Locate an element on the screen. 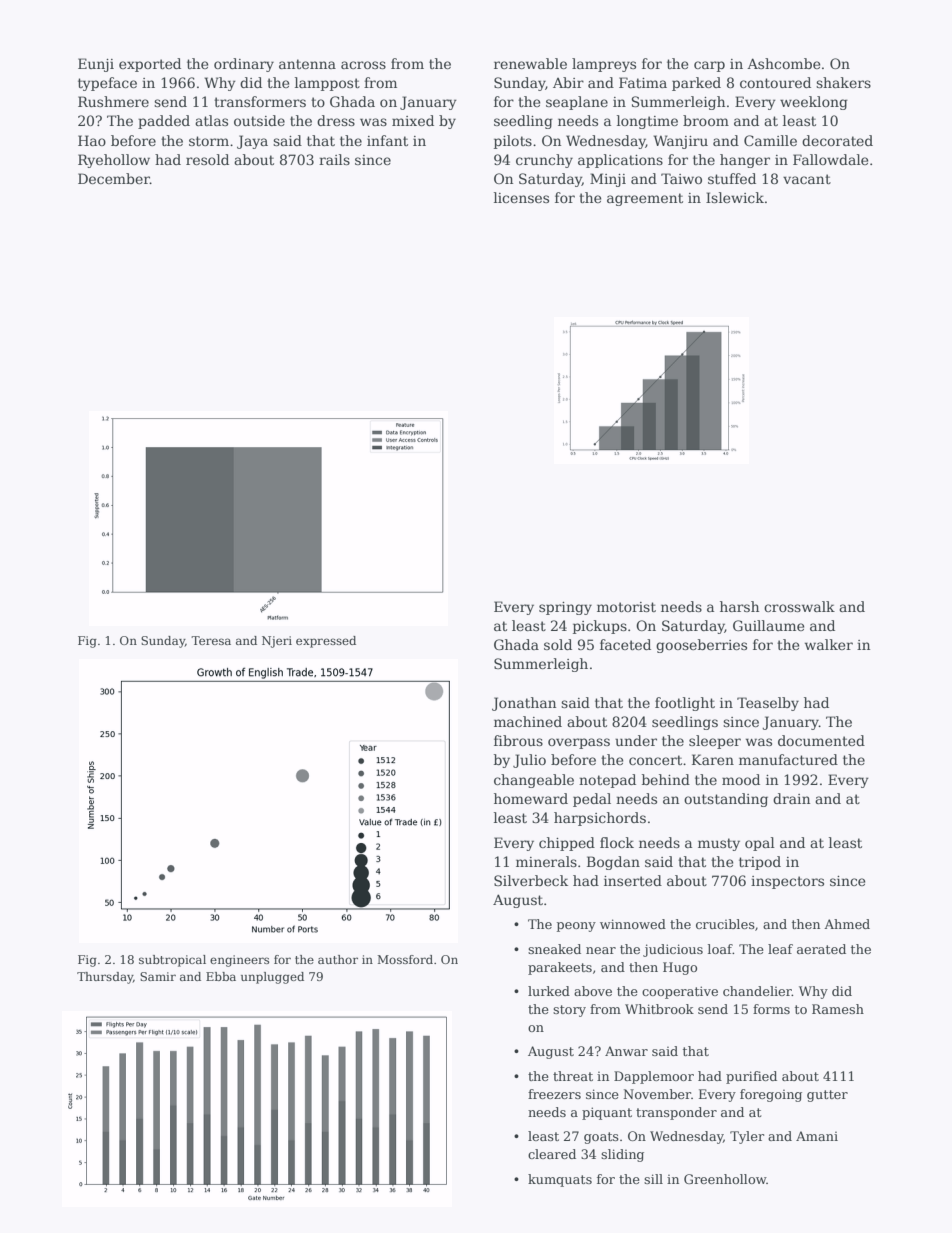 This screenshot has height=1233, width=952. storm is located at coordinates (209, 141).
